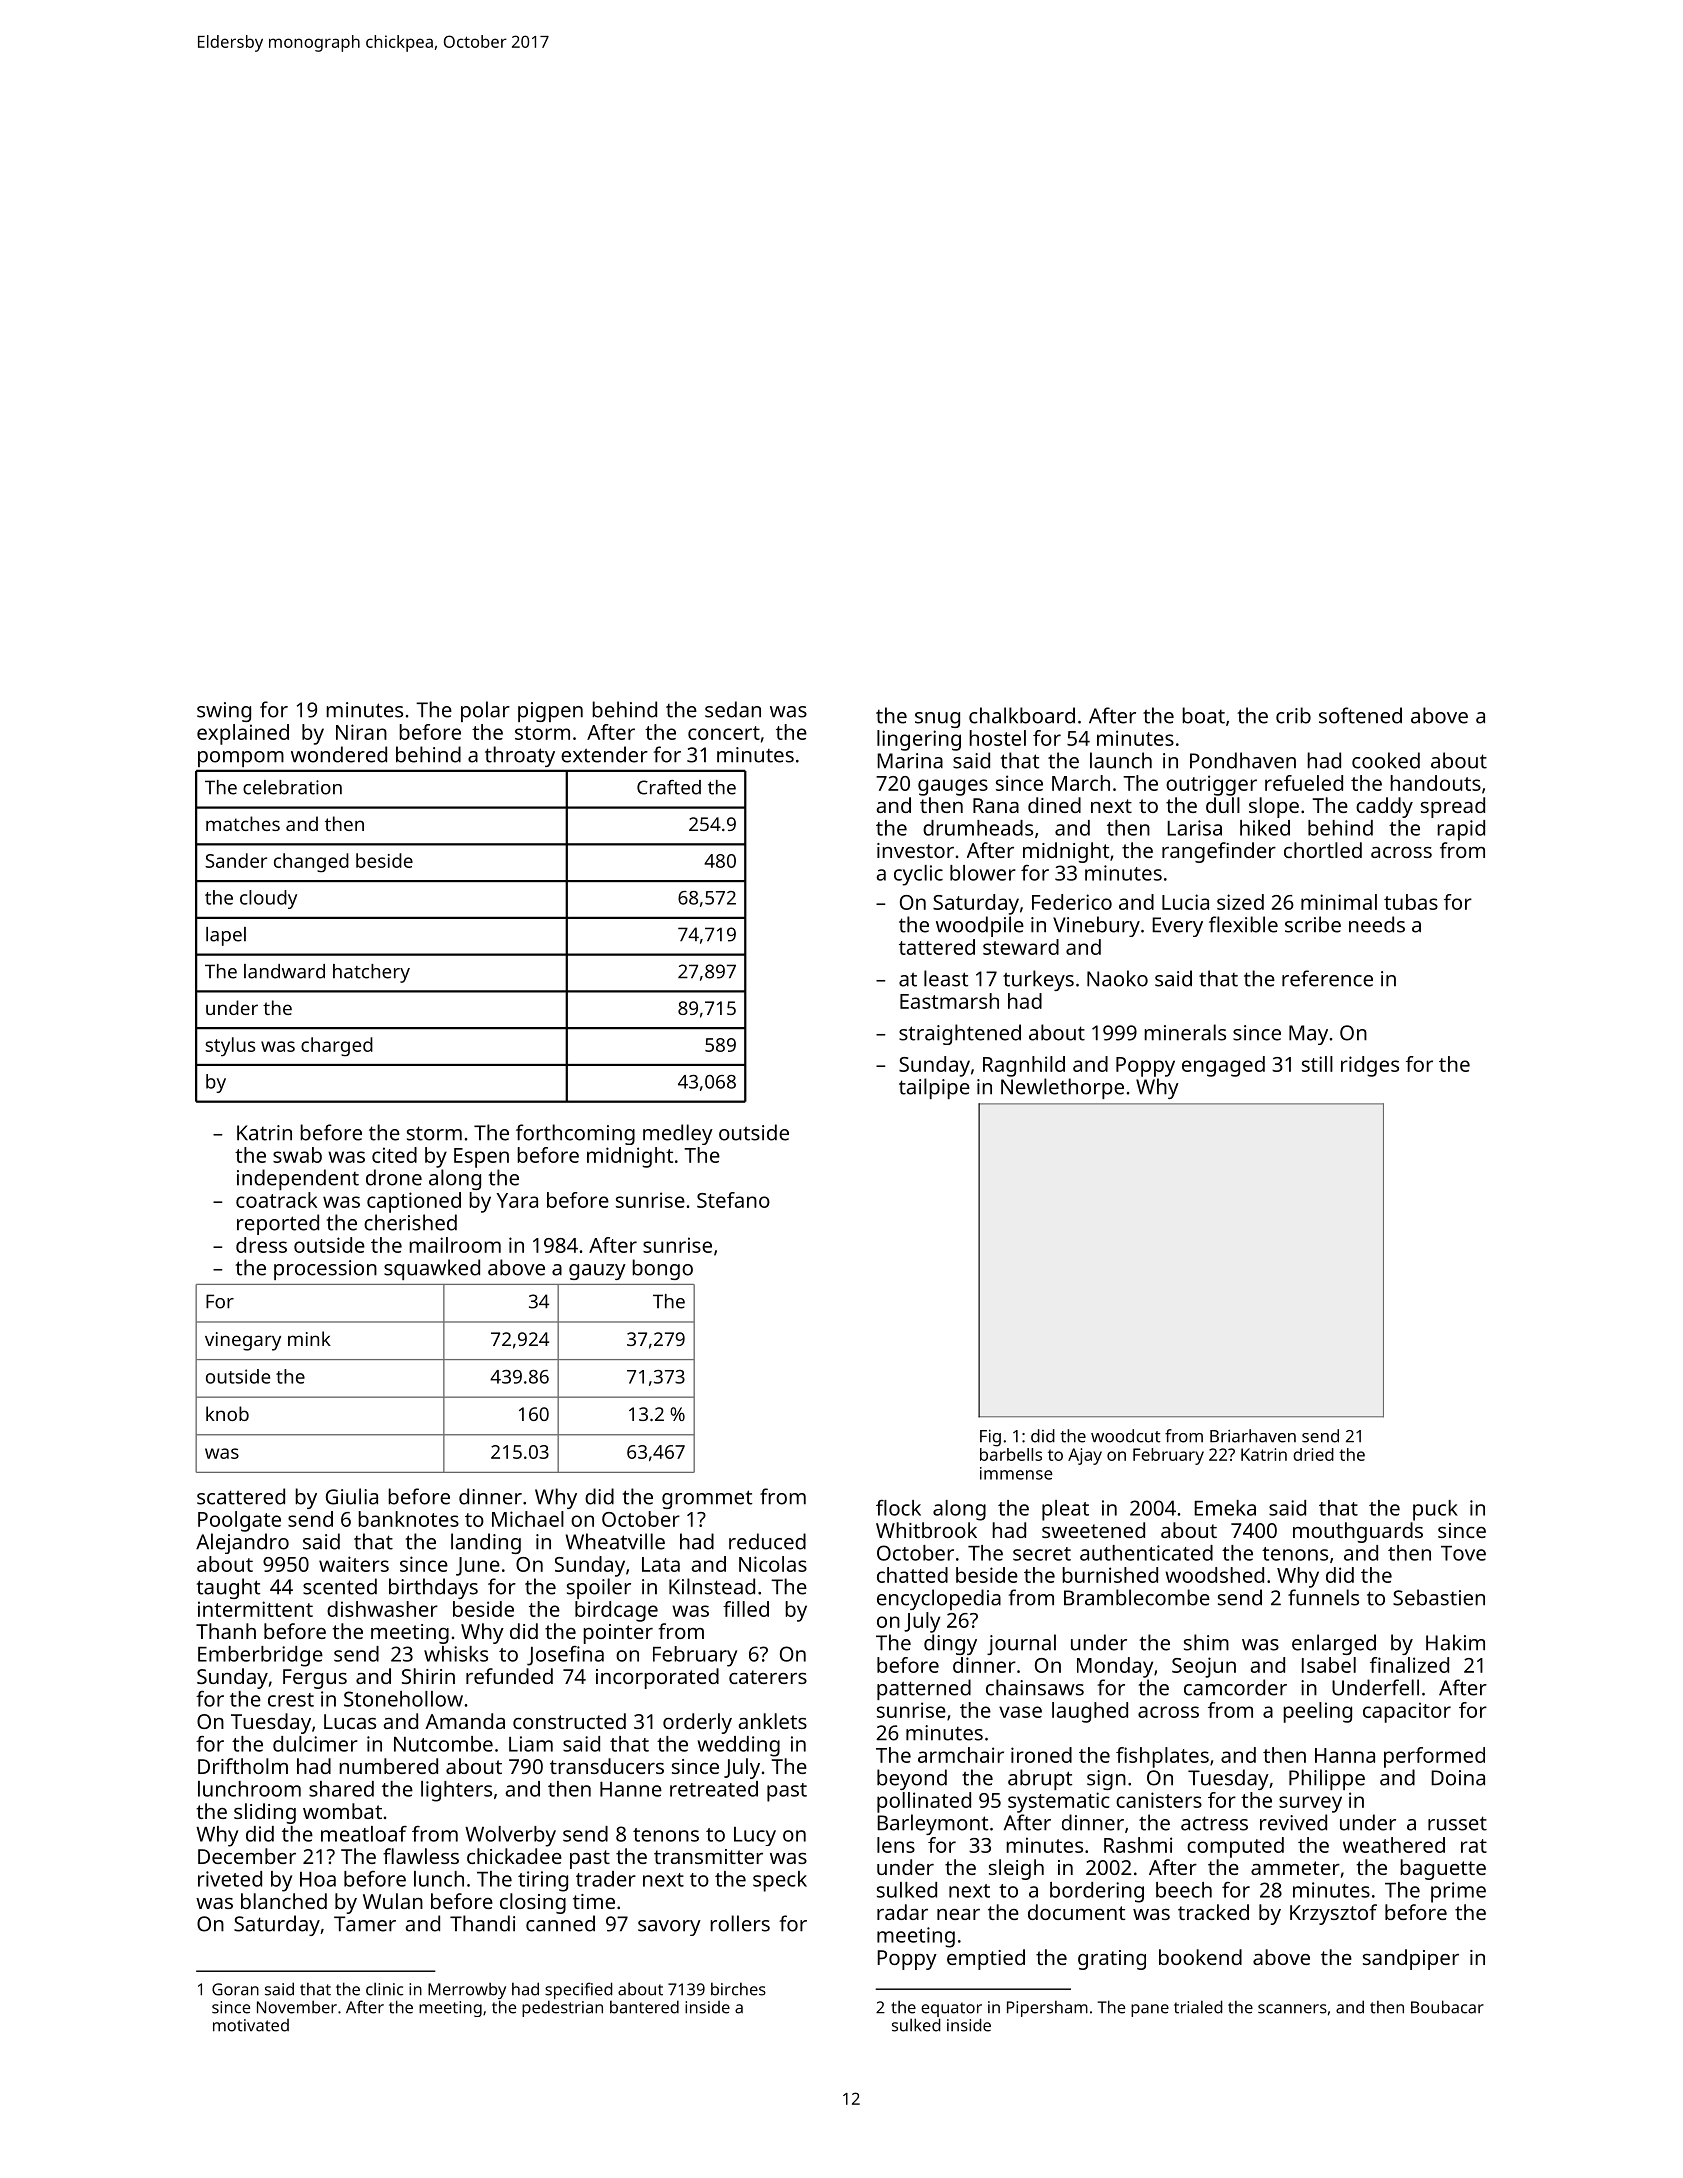  What do you see at coordinates (733, 709) in the screenshot?
I see `sedan` at bounding box center [733, 709].
